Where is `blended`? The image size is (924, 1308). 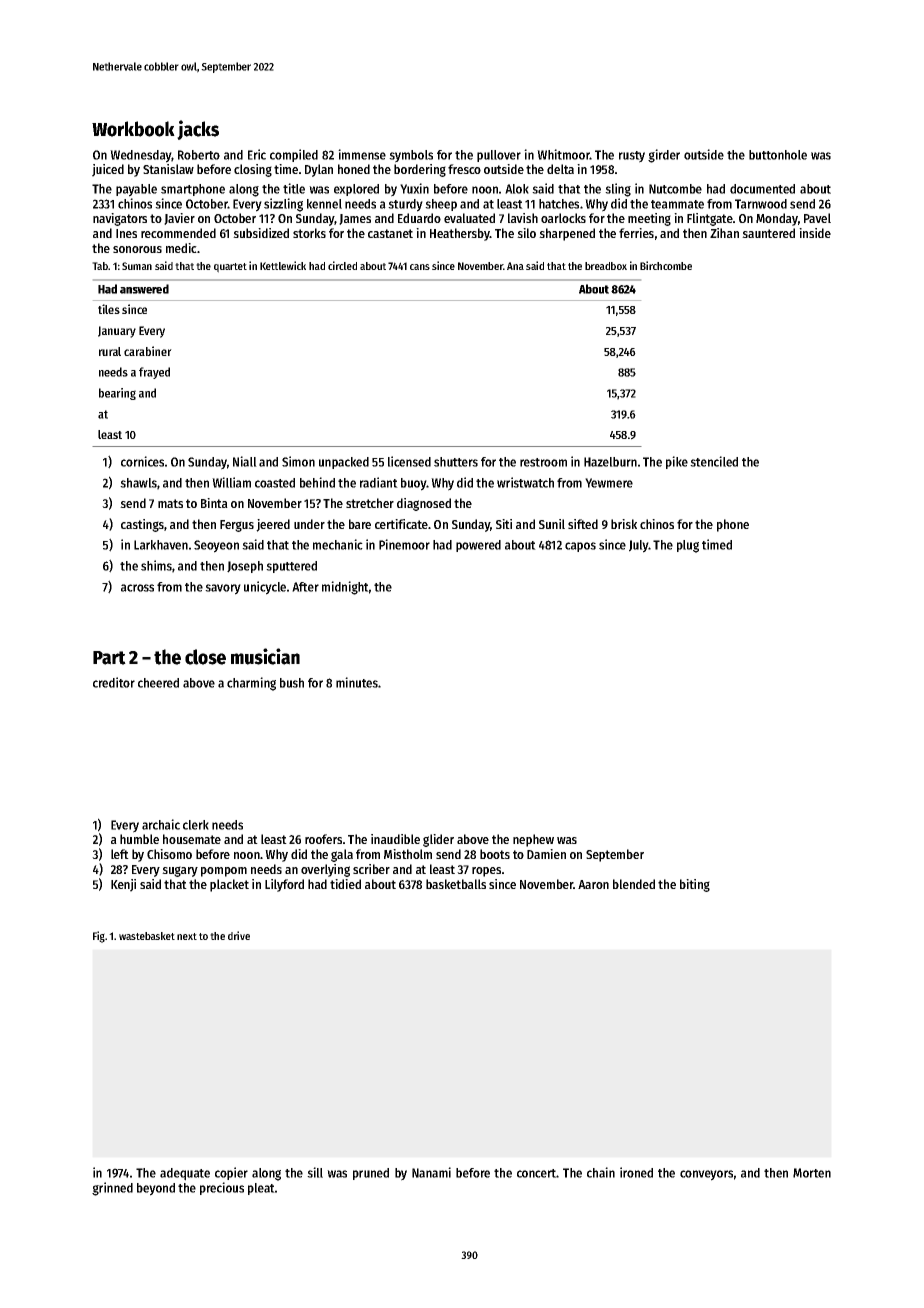 blended is located at coordinates (634, 884).
